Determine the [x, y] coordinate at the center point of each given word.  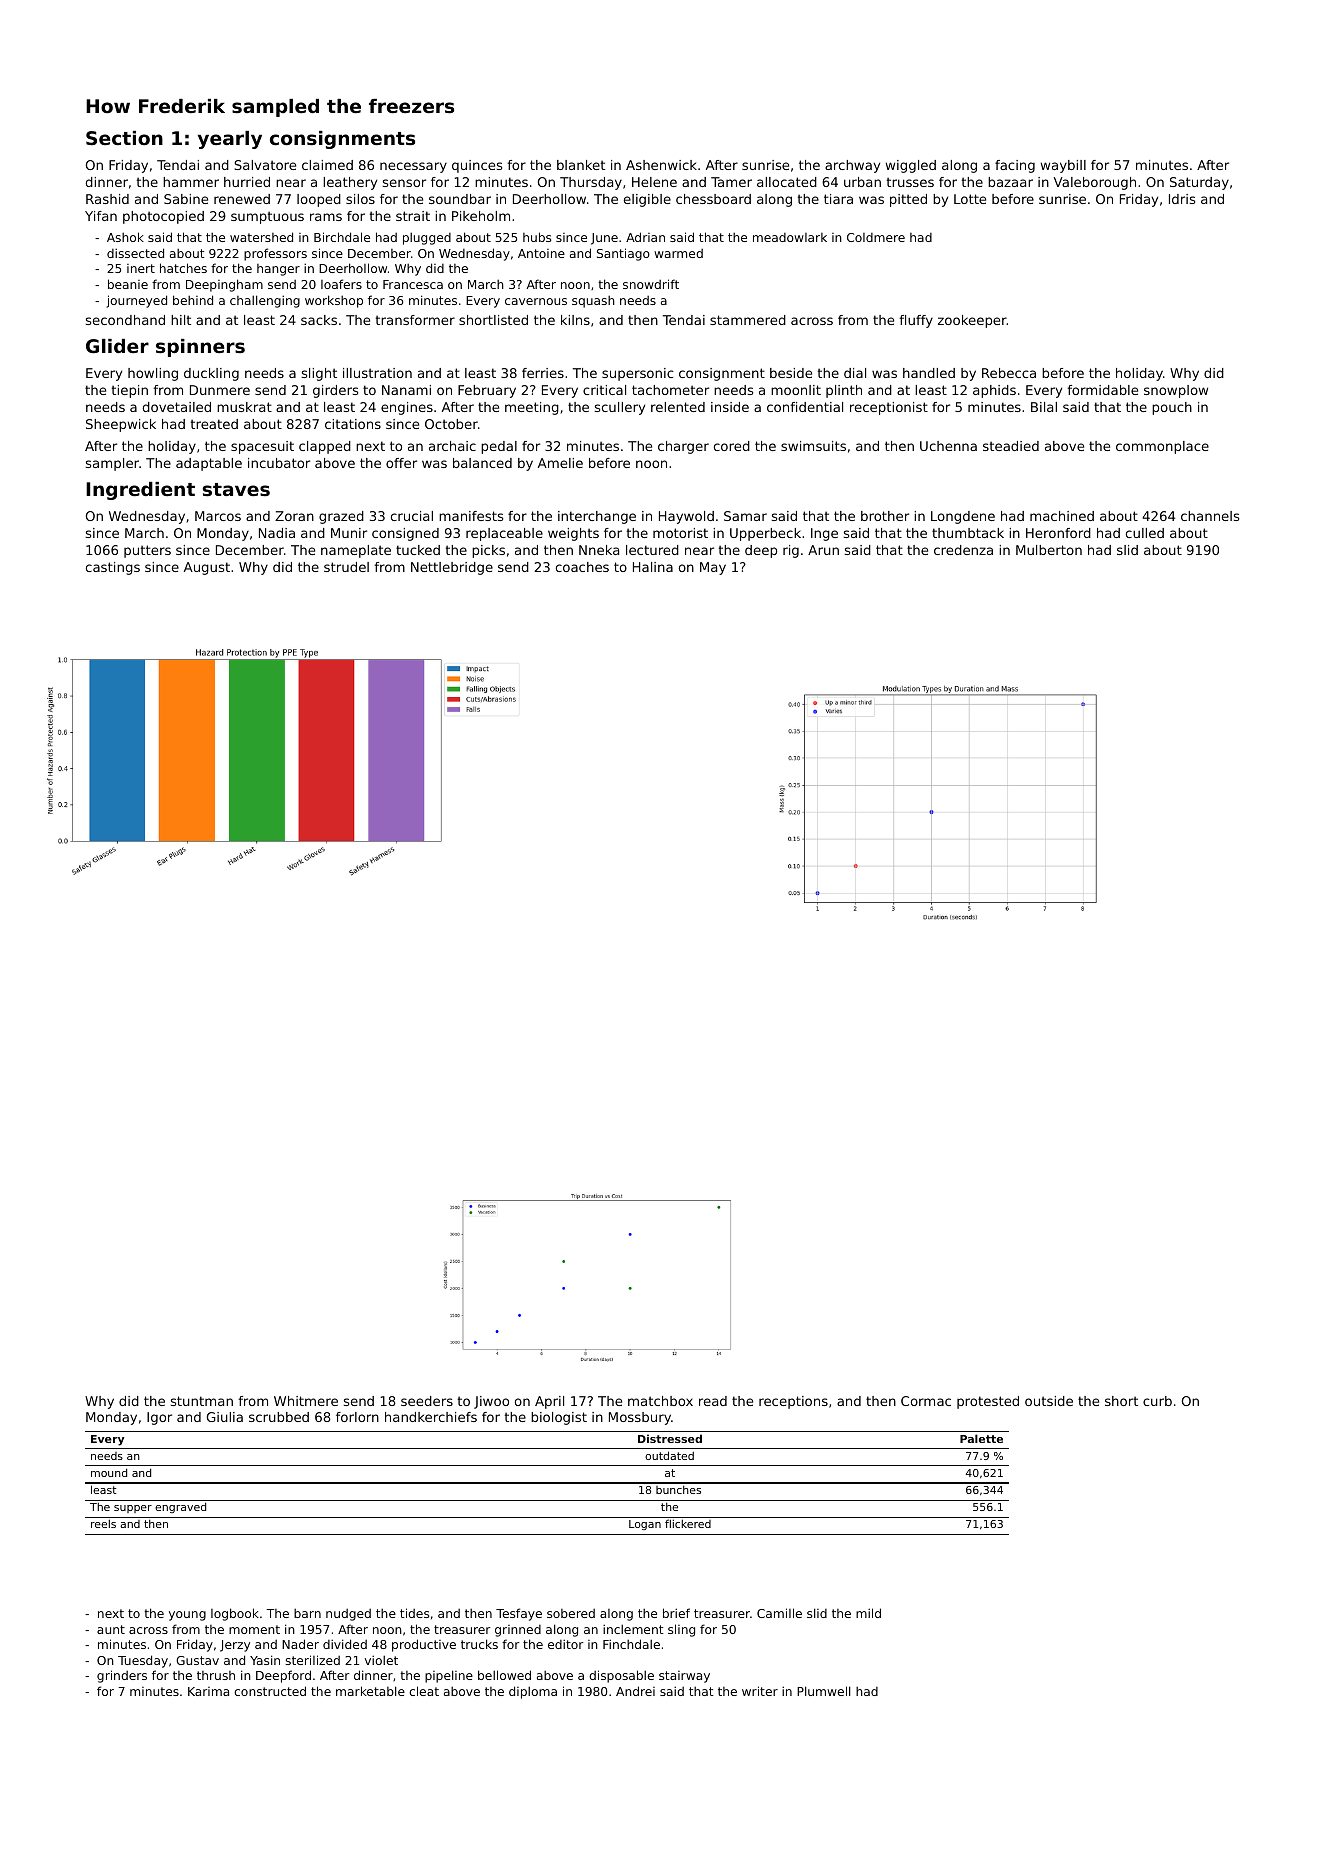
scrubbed [279, 1417]
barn [307, 1613]
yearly [230, 140]
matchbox [660, 1401]
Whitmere [306, 1401]
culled [1145, 533]
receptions [793, 1402]
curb [1157, 1401]
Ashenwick [661, 165]
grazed [341, 517]
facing [1015, 166]
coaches [582, 567]
